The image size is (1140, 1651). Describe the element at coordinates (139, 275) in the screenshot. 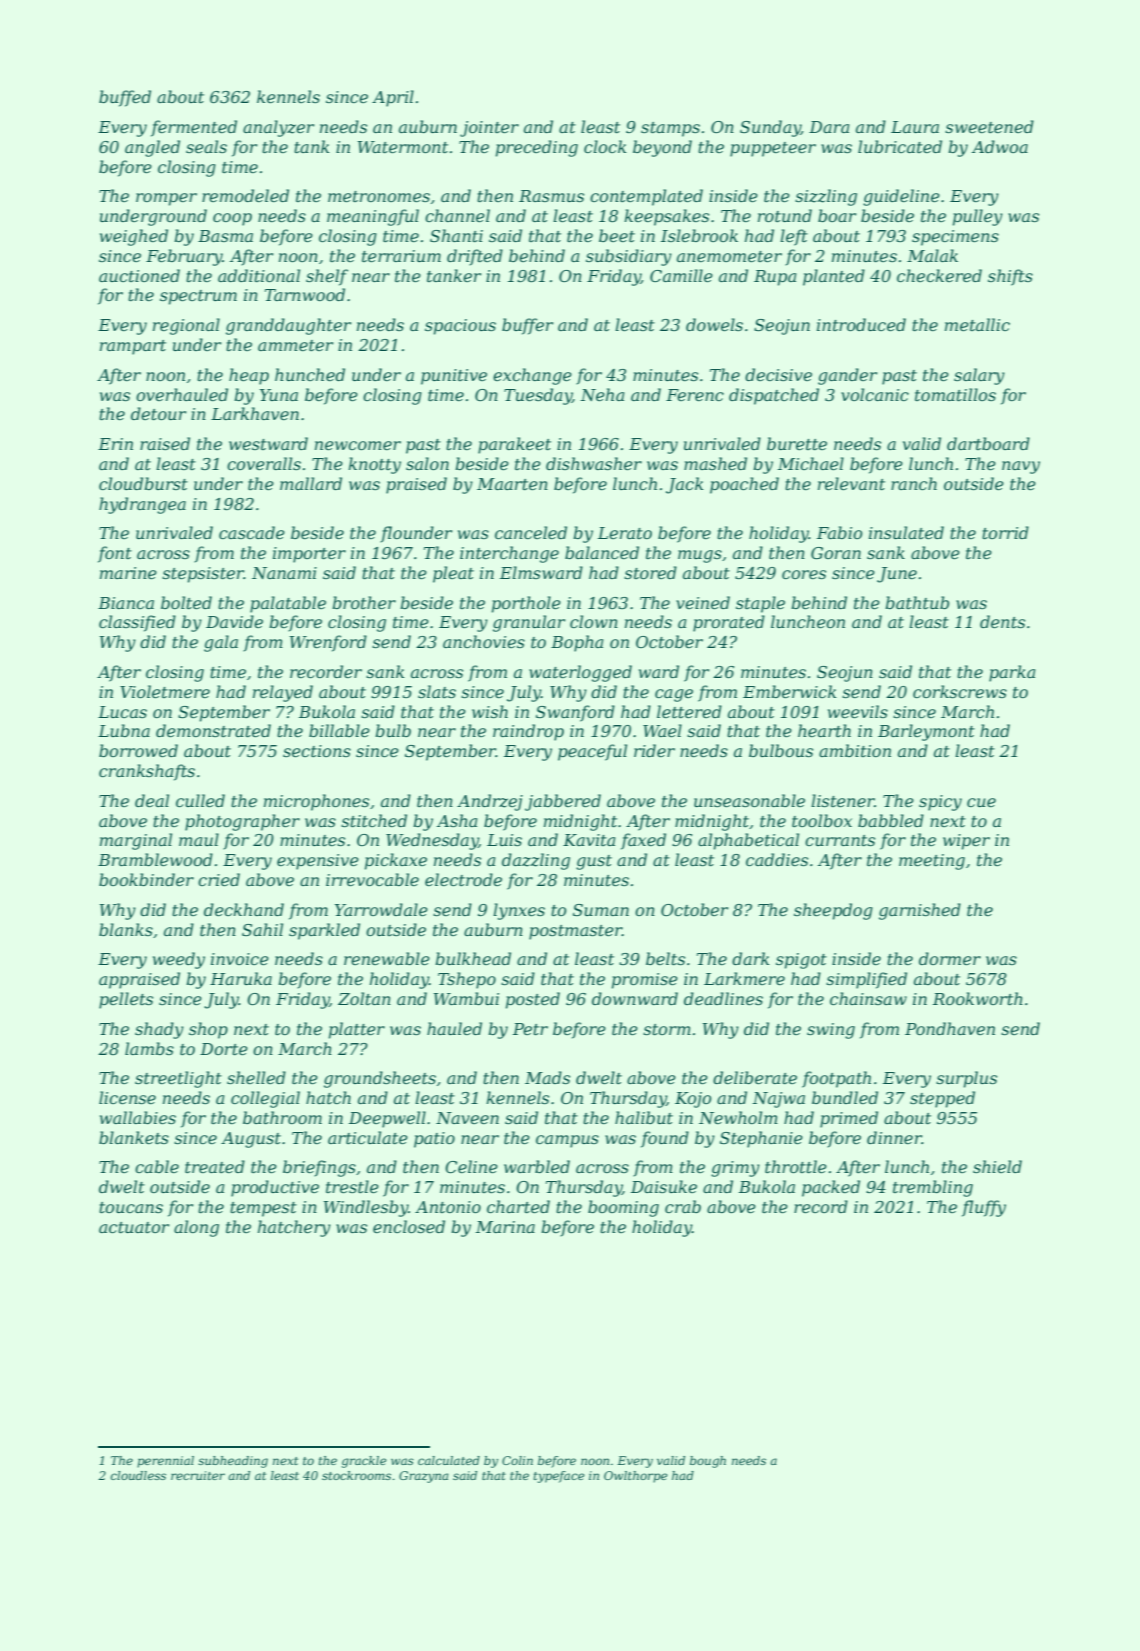

I see `auctioned` at that location.
